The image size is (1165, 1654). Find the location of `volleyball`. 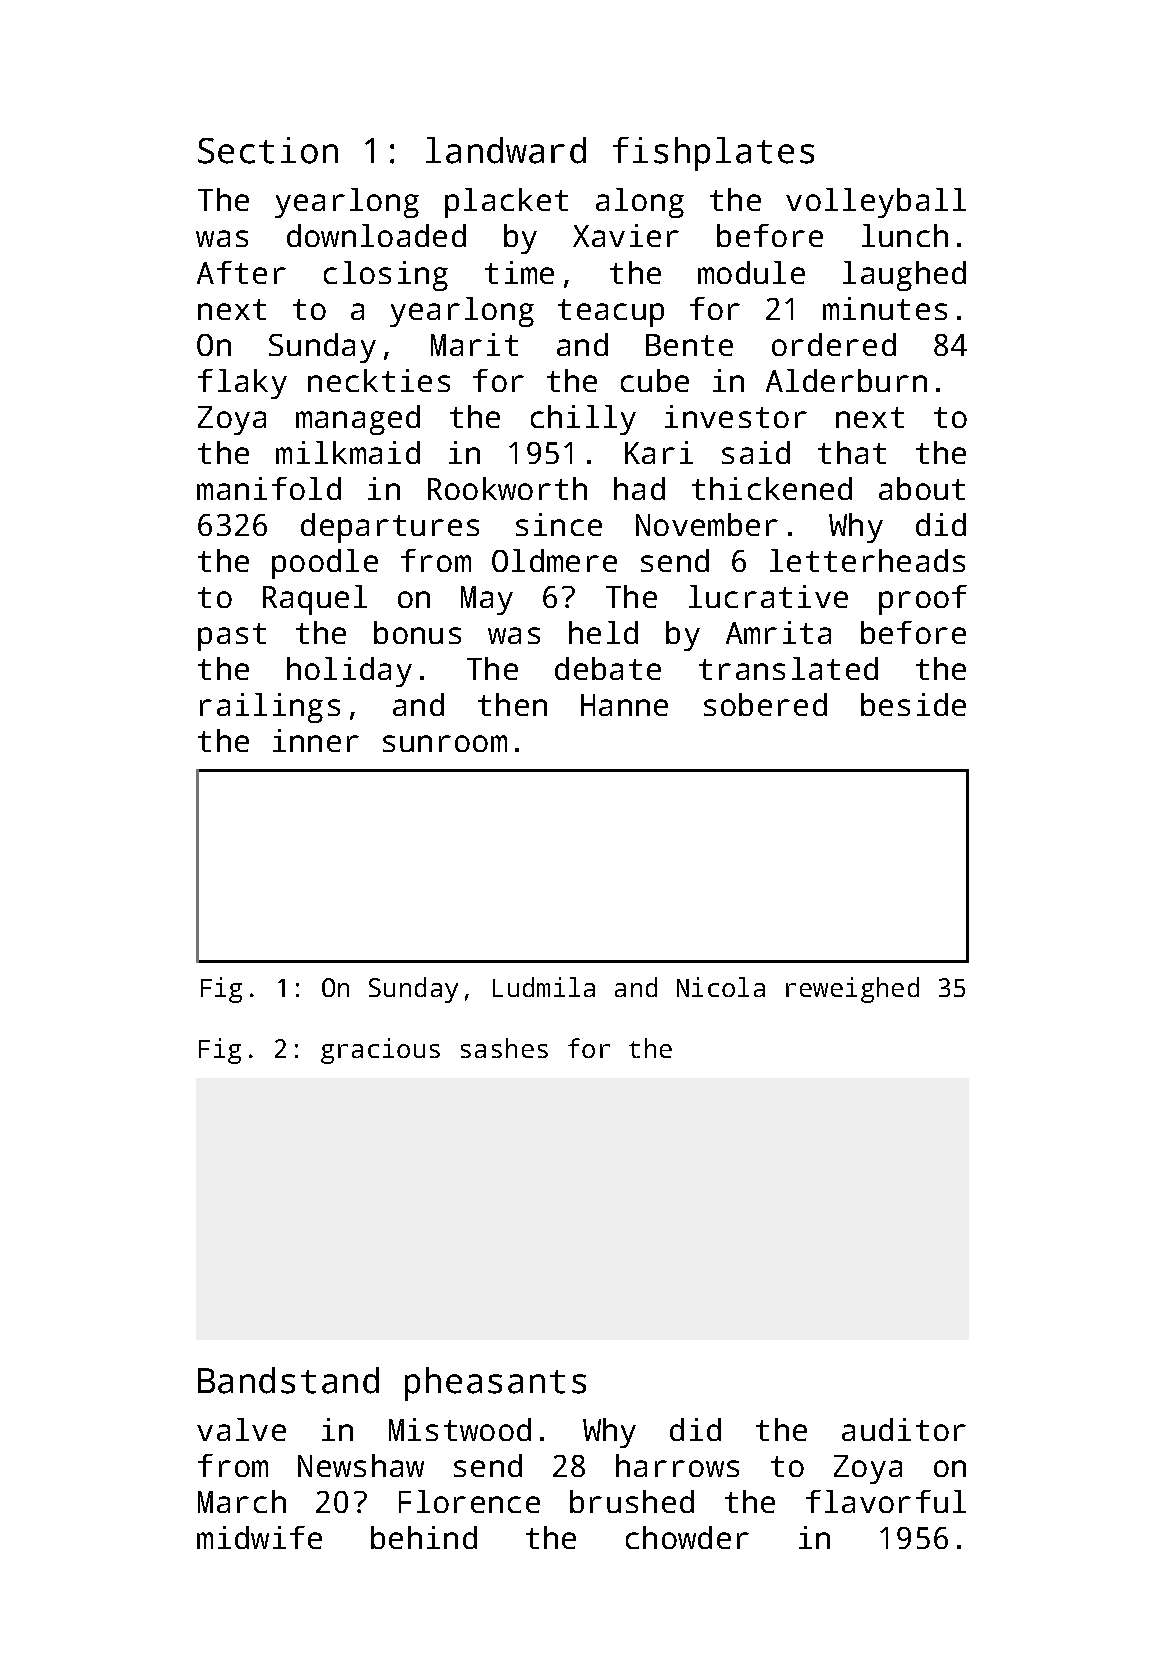

volleyball is located at coordinates (876, 203).
